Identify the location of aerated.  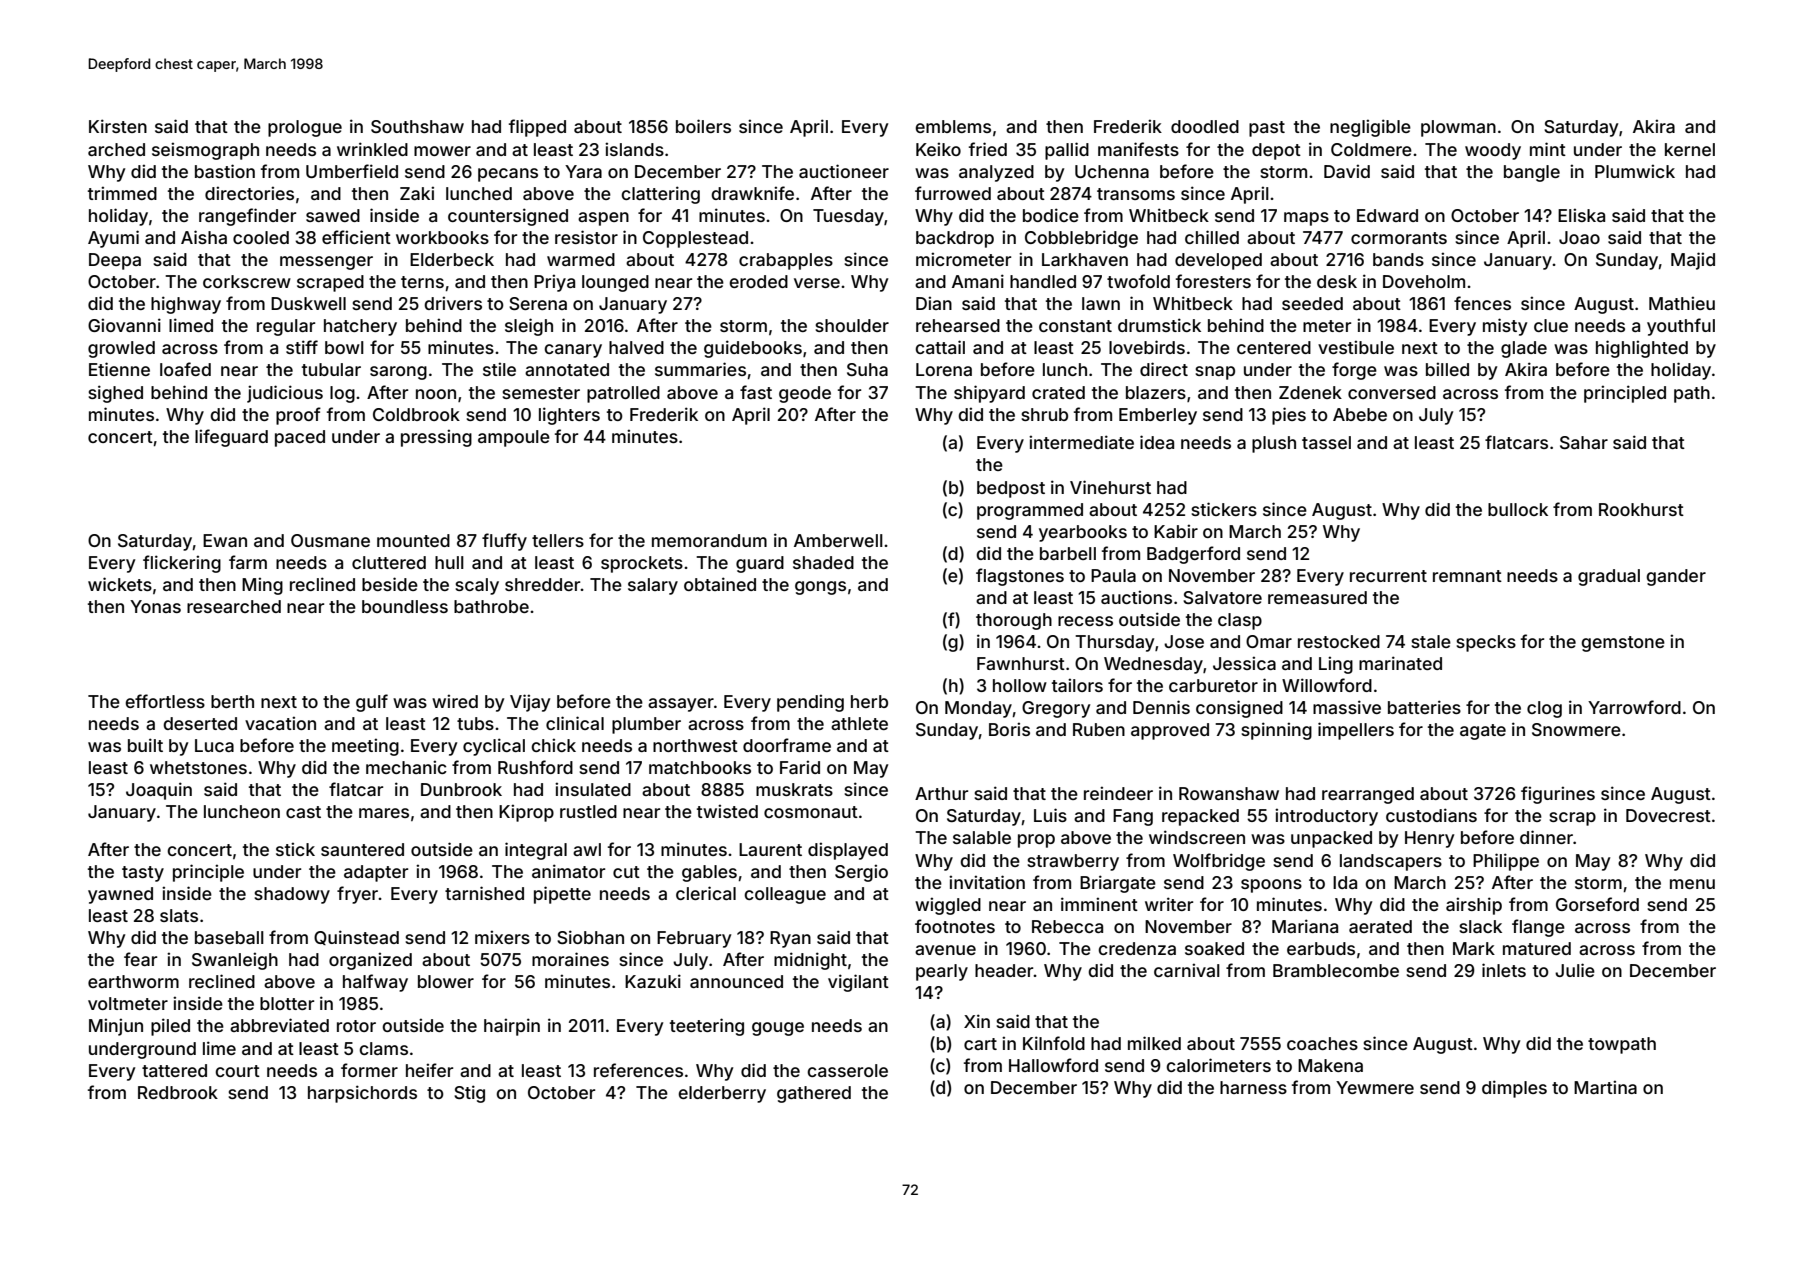
(1380, 926).
